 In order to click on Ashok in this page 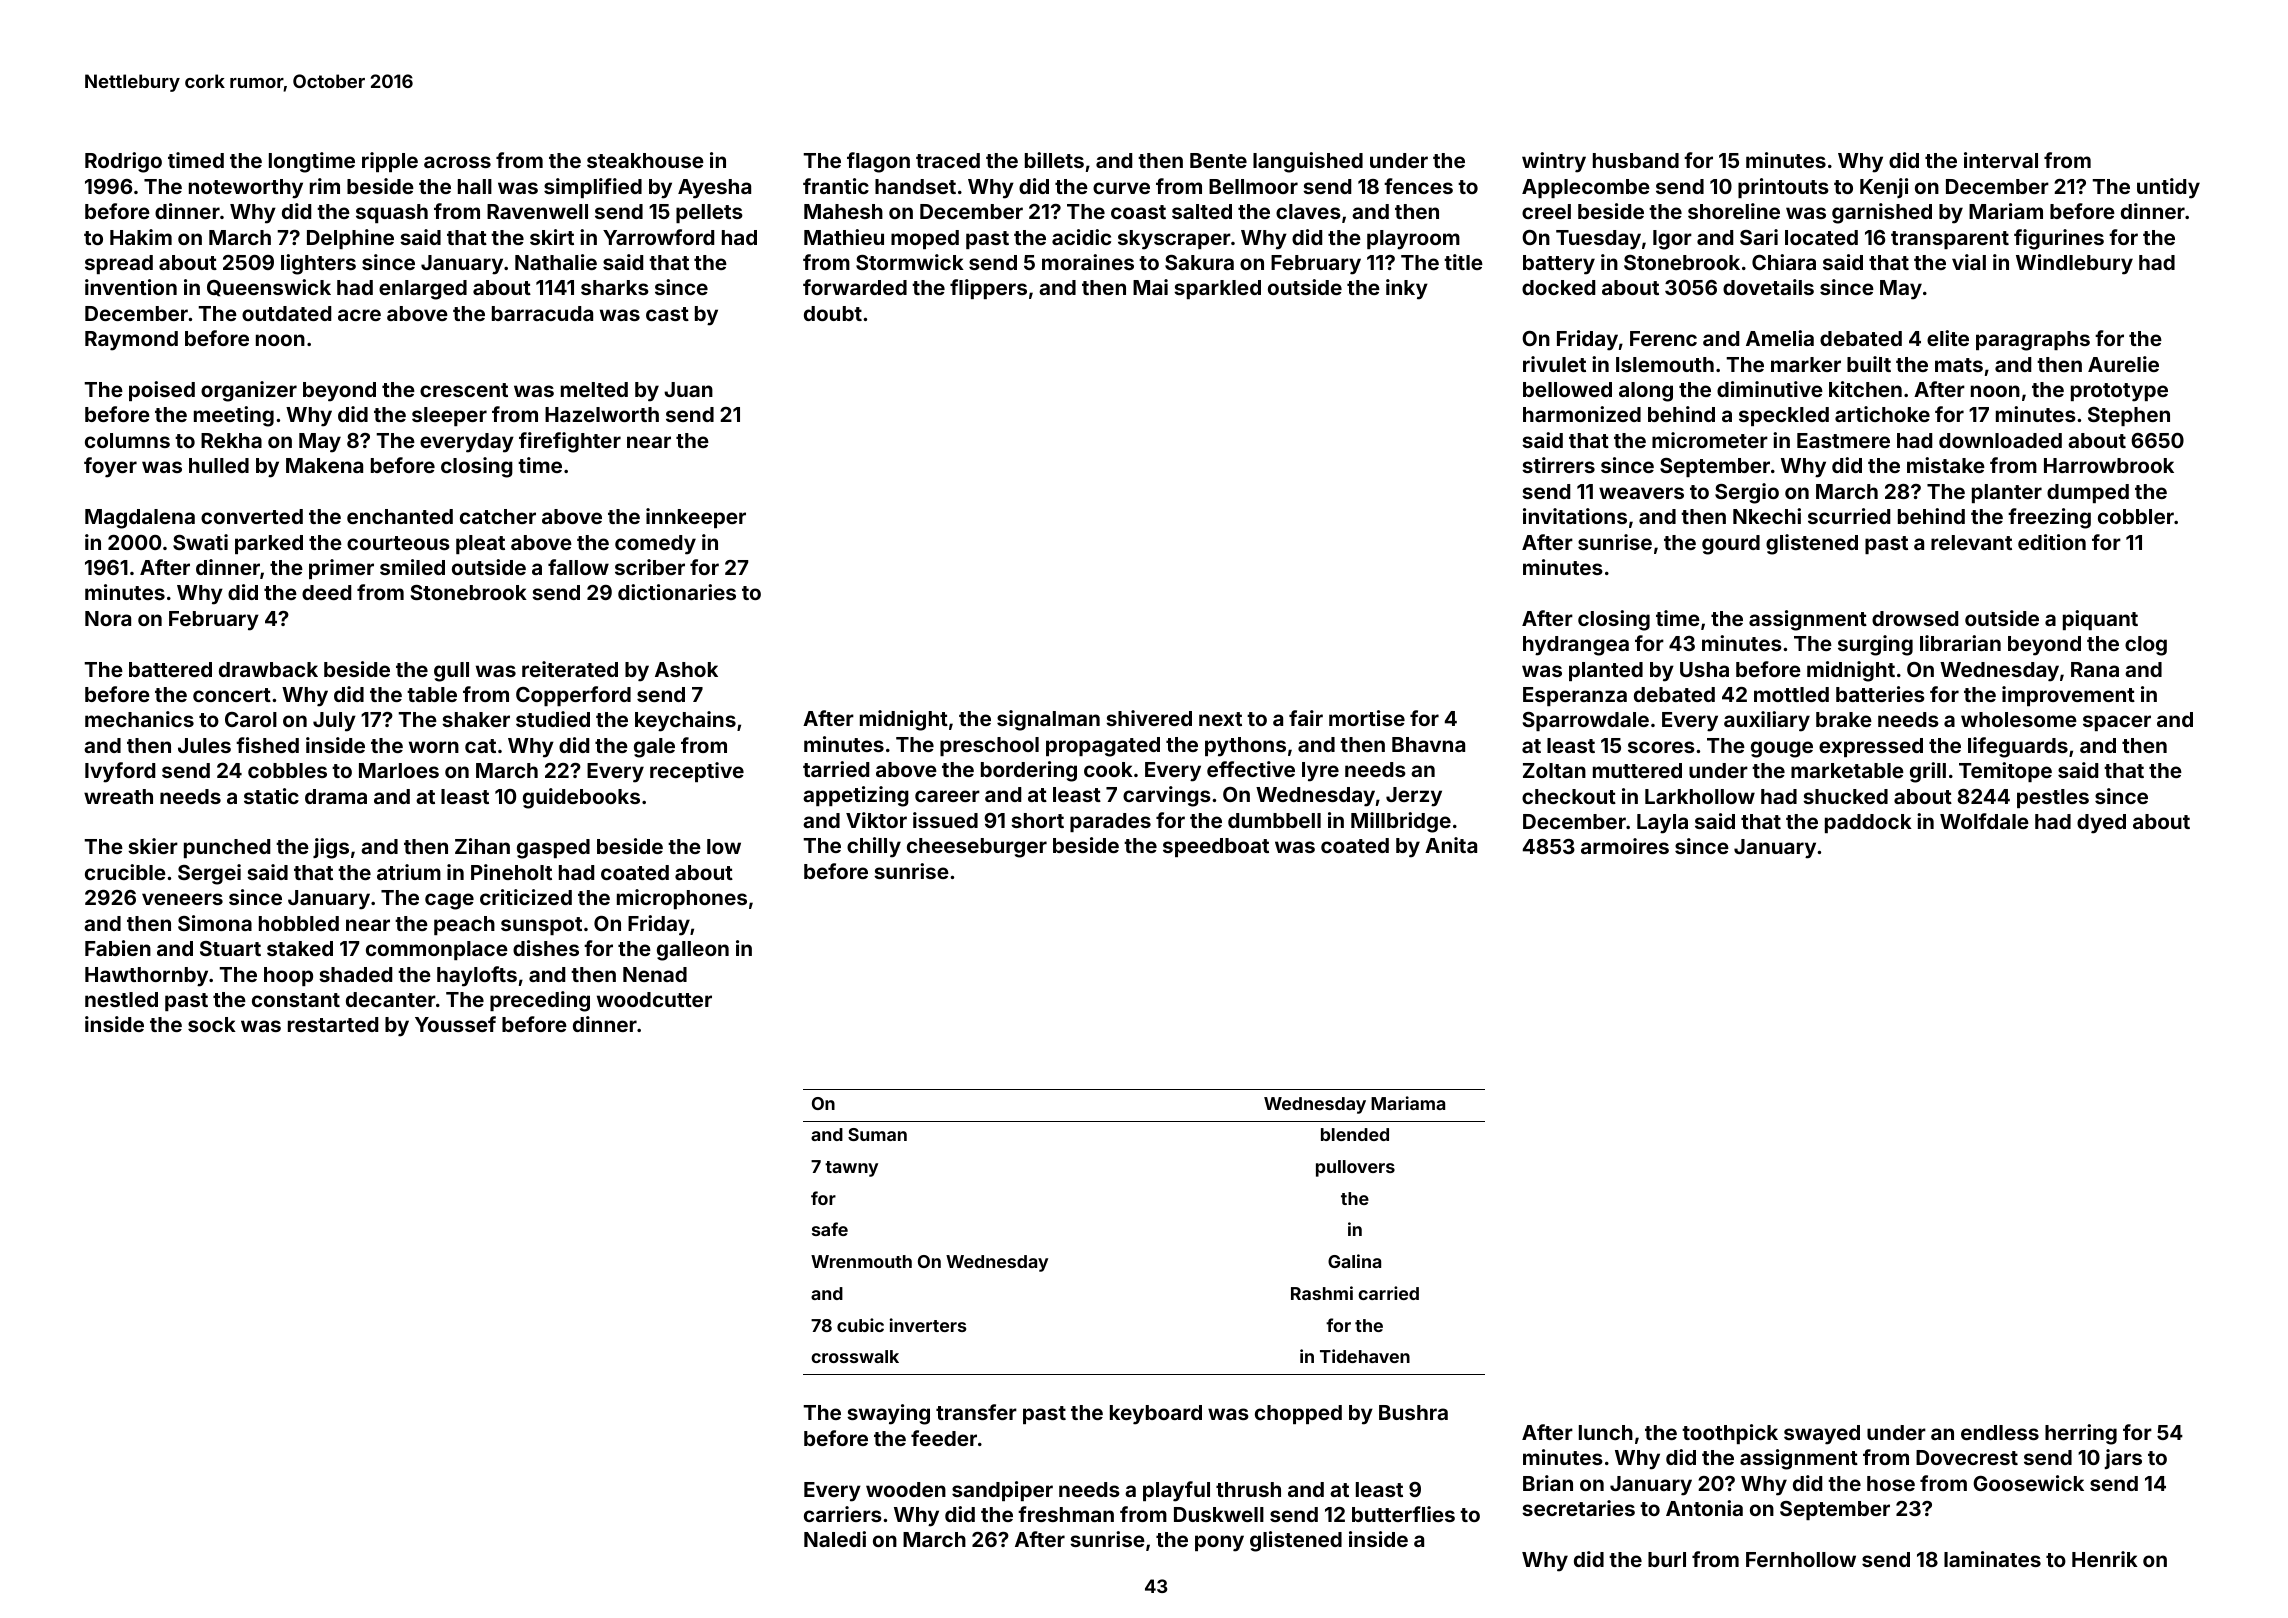, I will do `click(686, 669)`.
